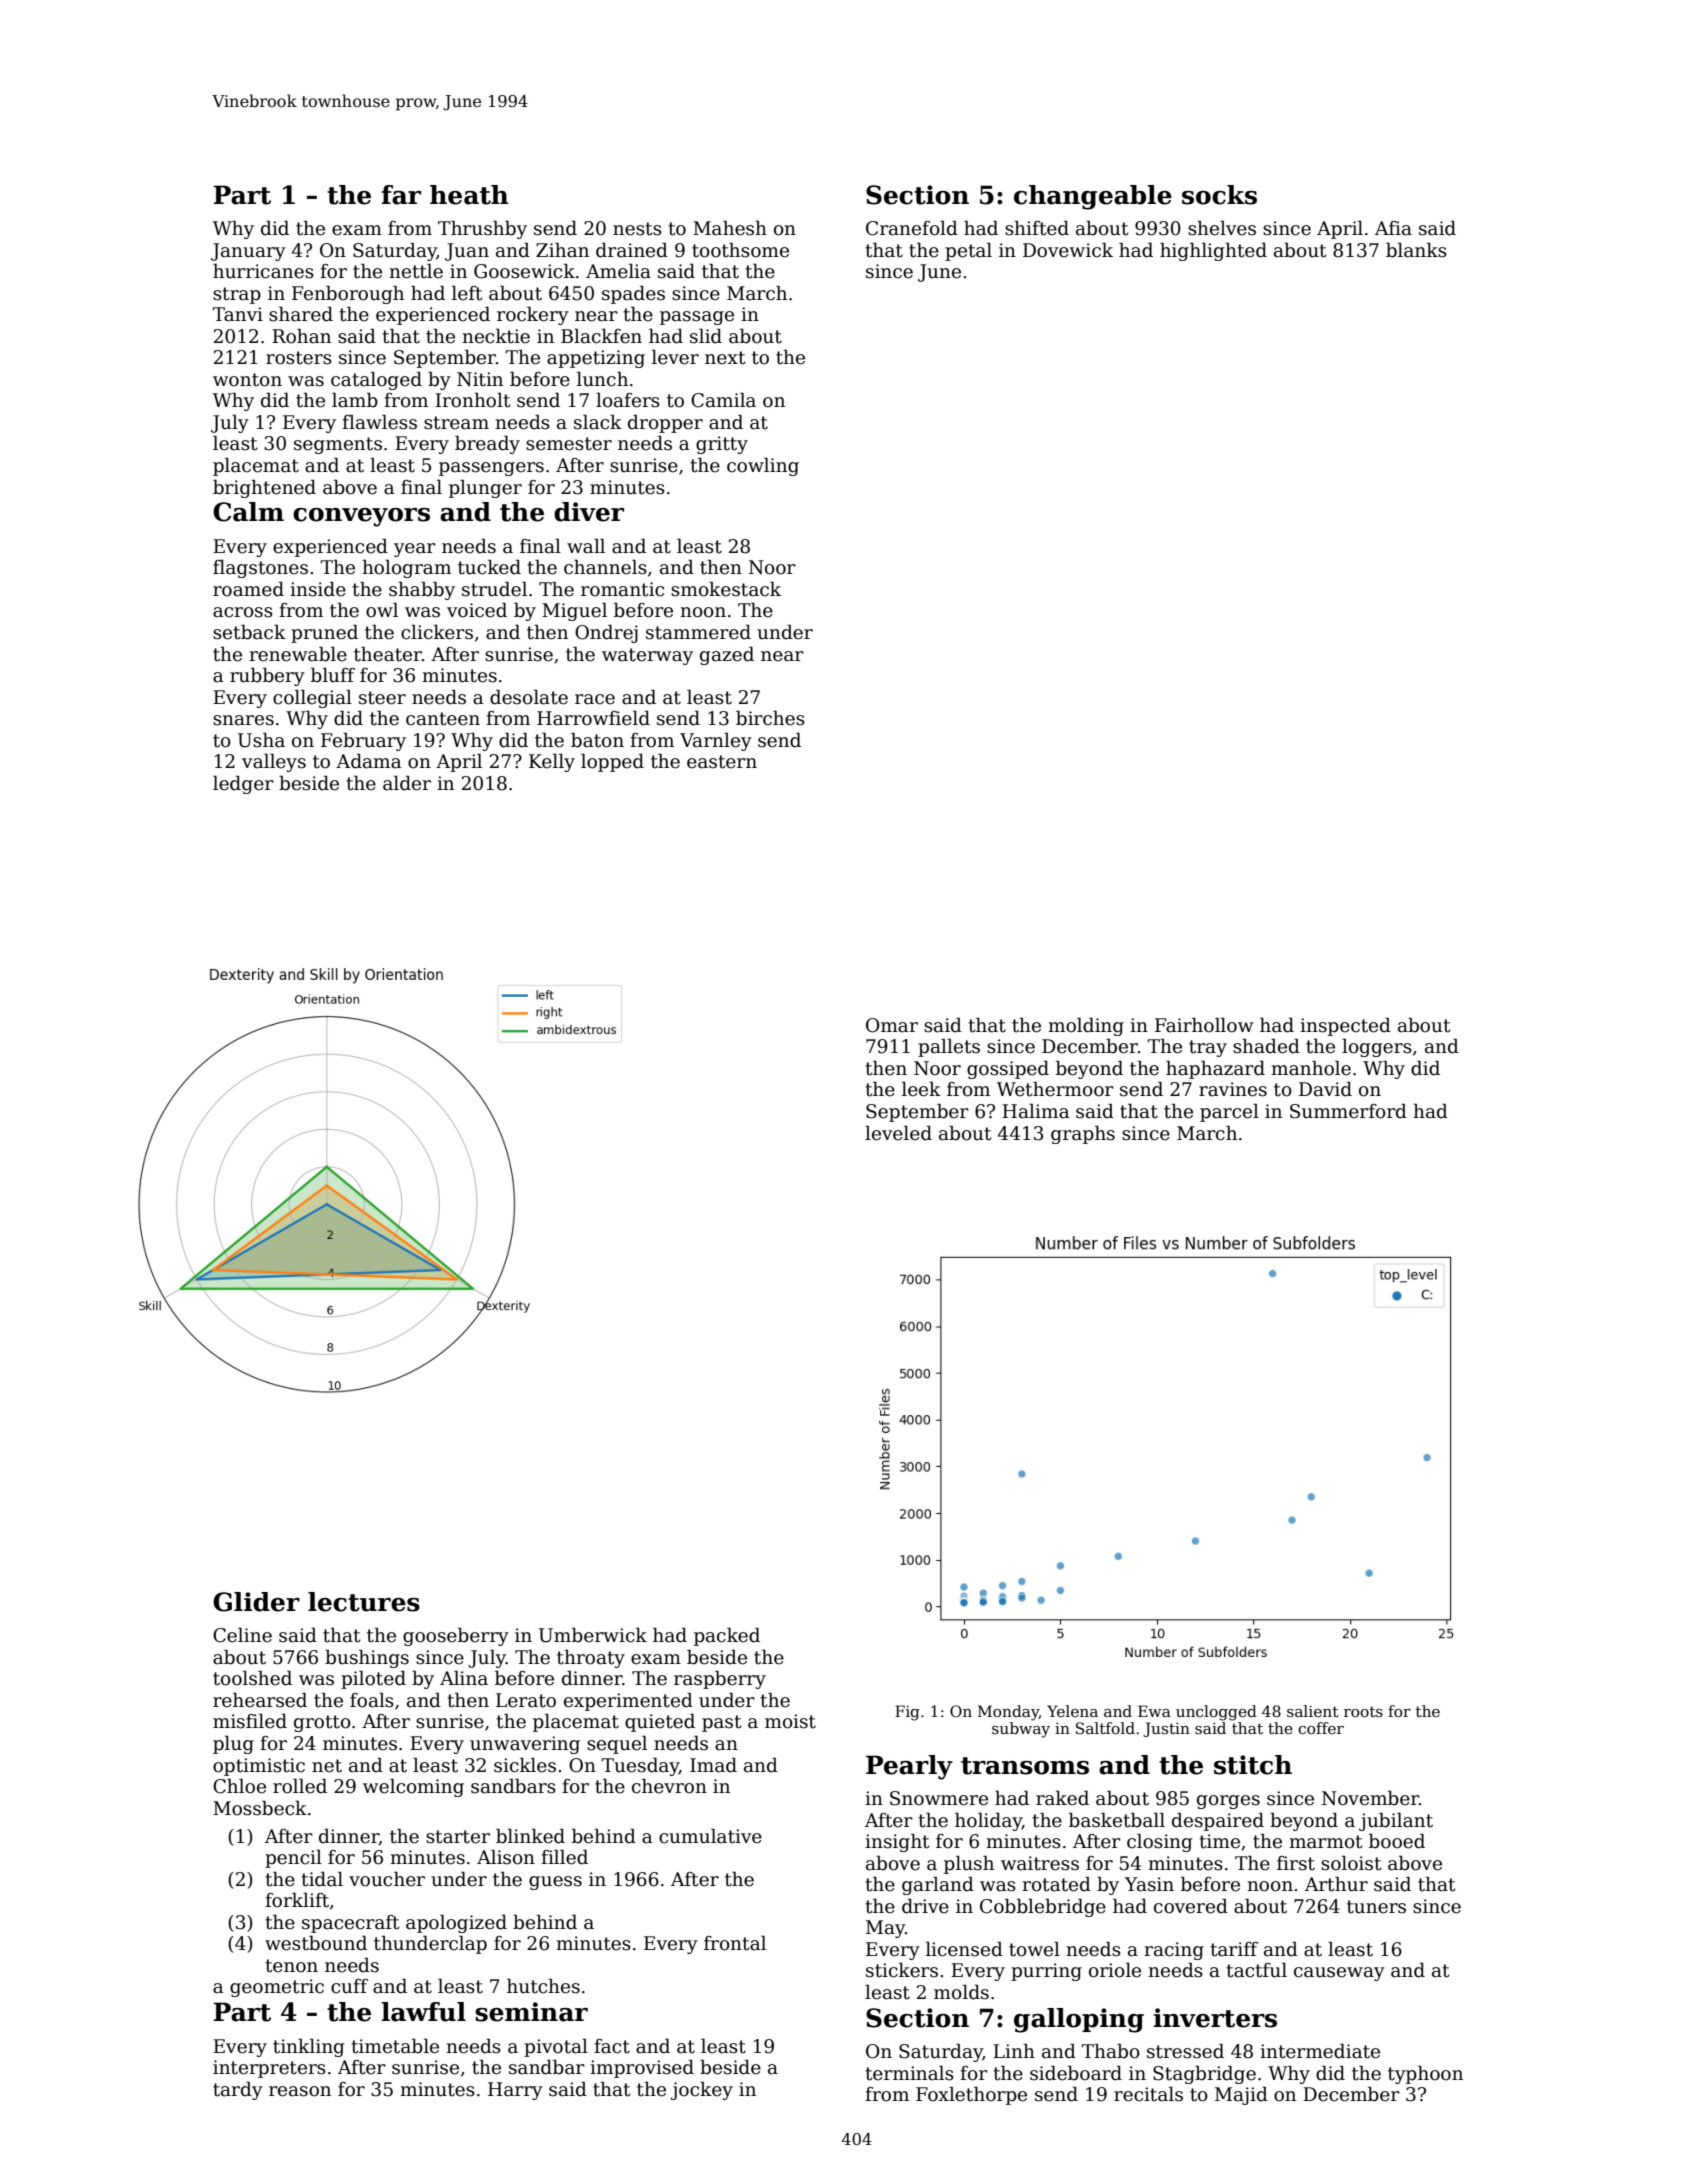  Describe the element at coordinates (921, 1089) in the document. I see `leek` at that location.
